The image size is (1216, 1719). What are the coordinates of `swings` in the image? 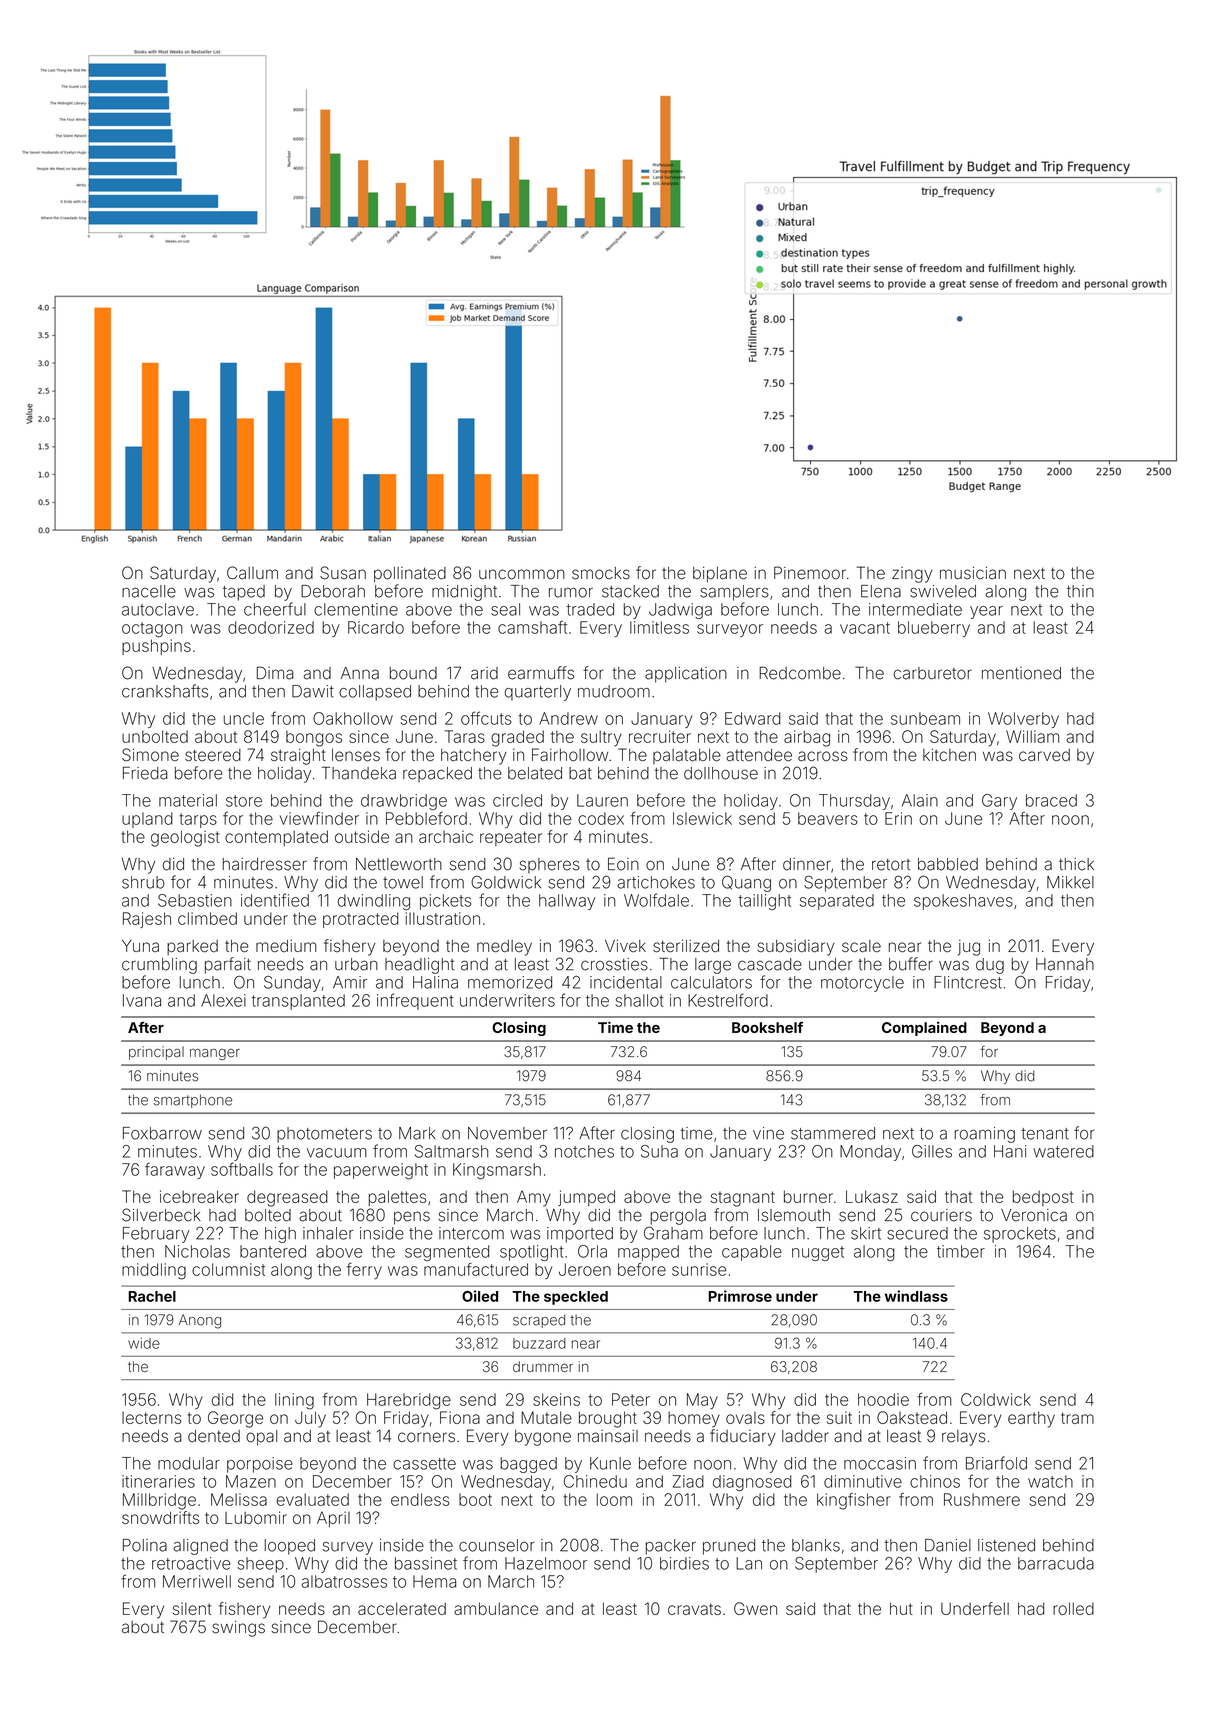 It's located at (238, 1629).
